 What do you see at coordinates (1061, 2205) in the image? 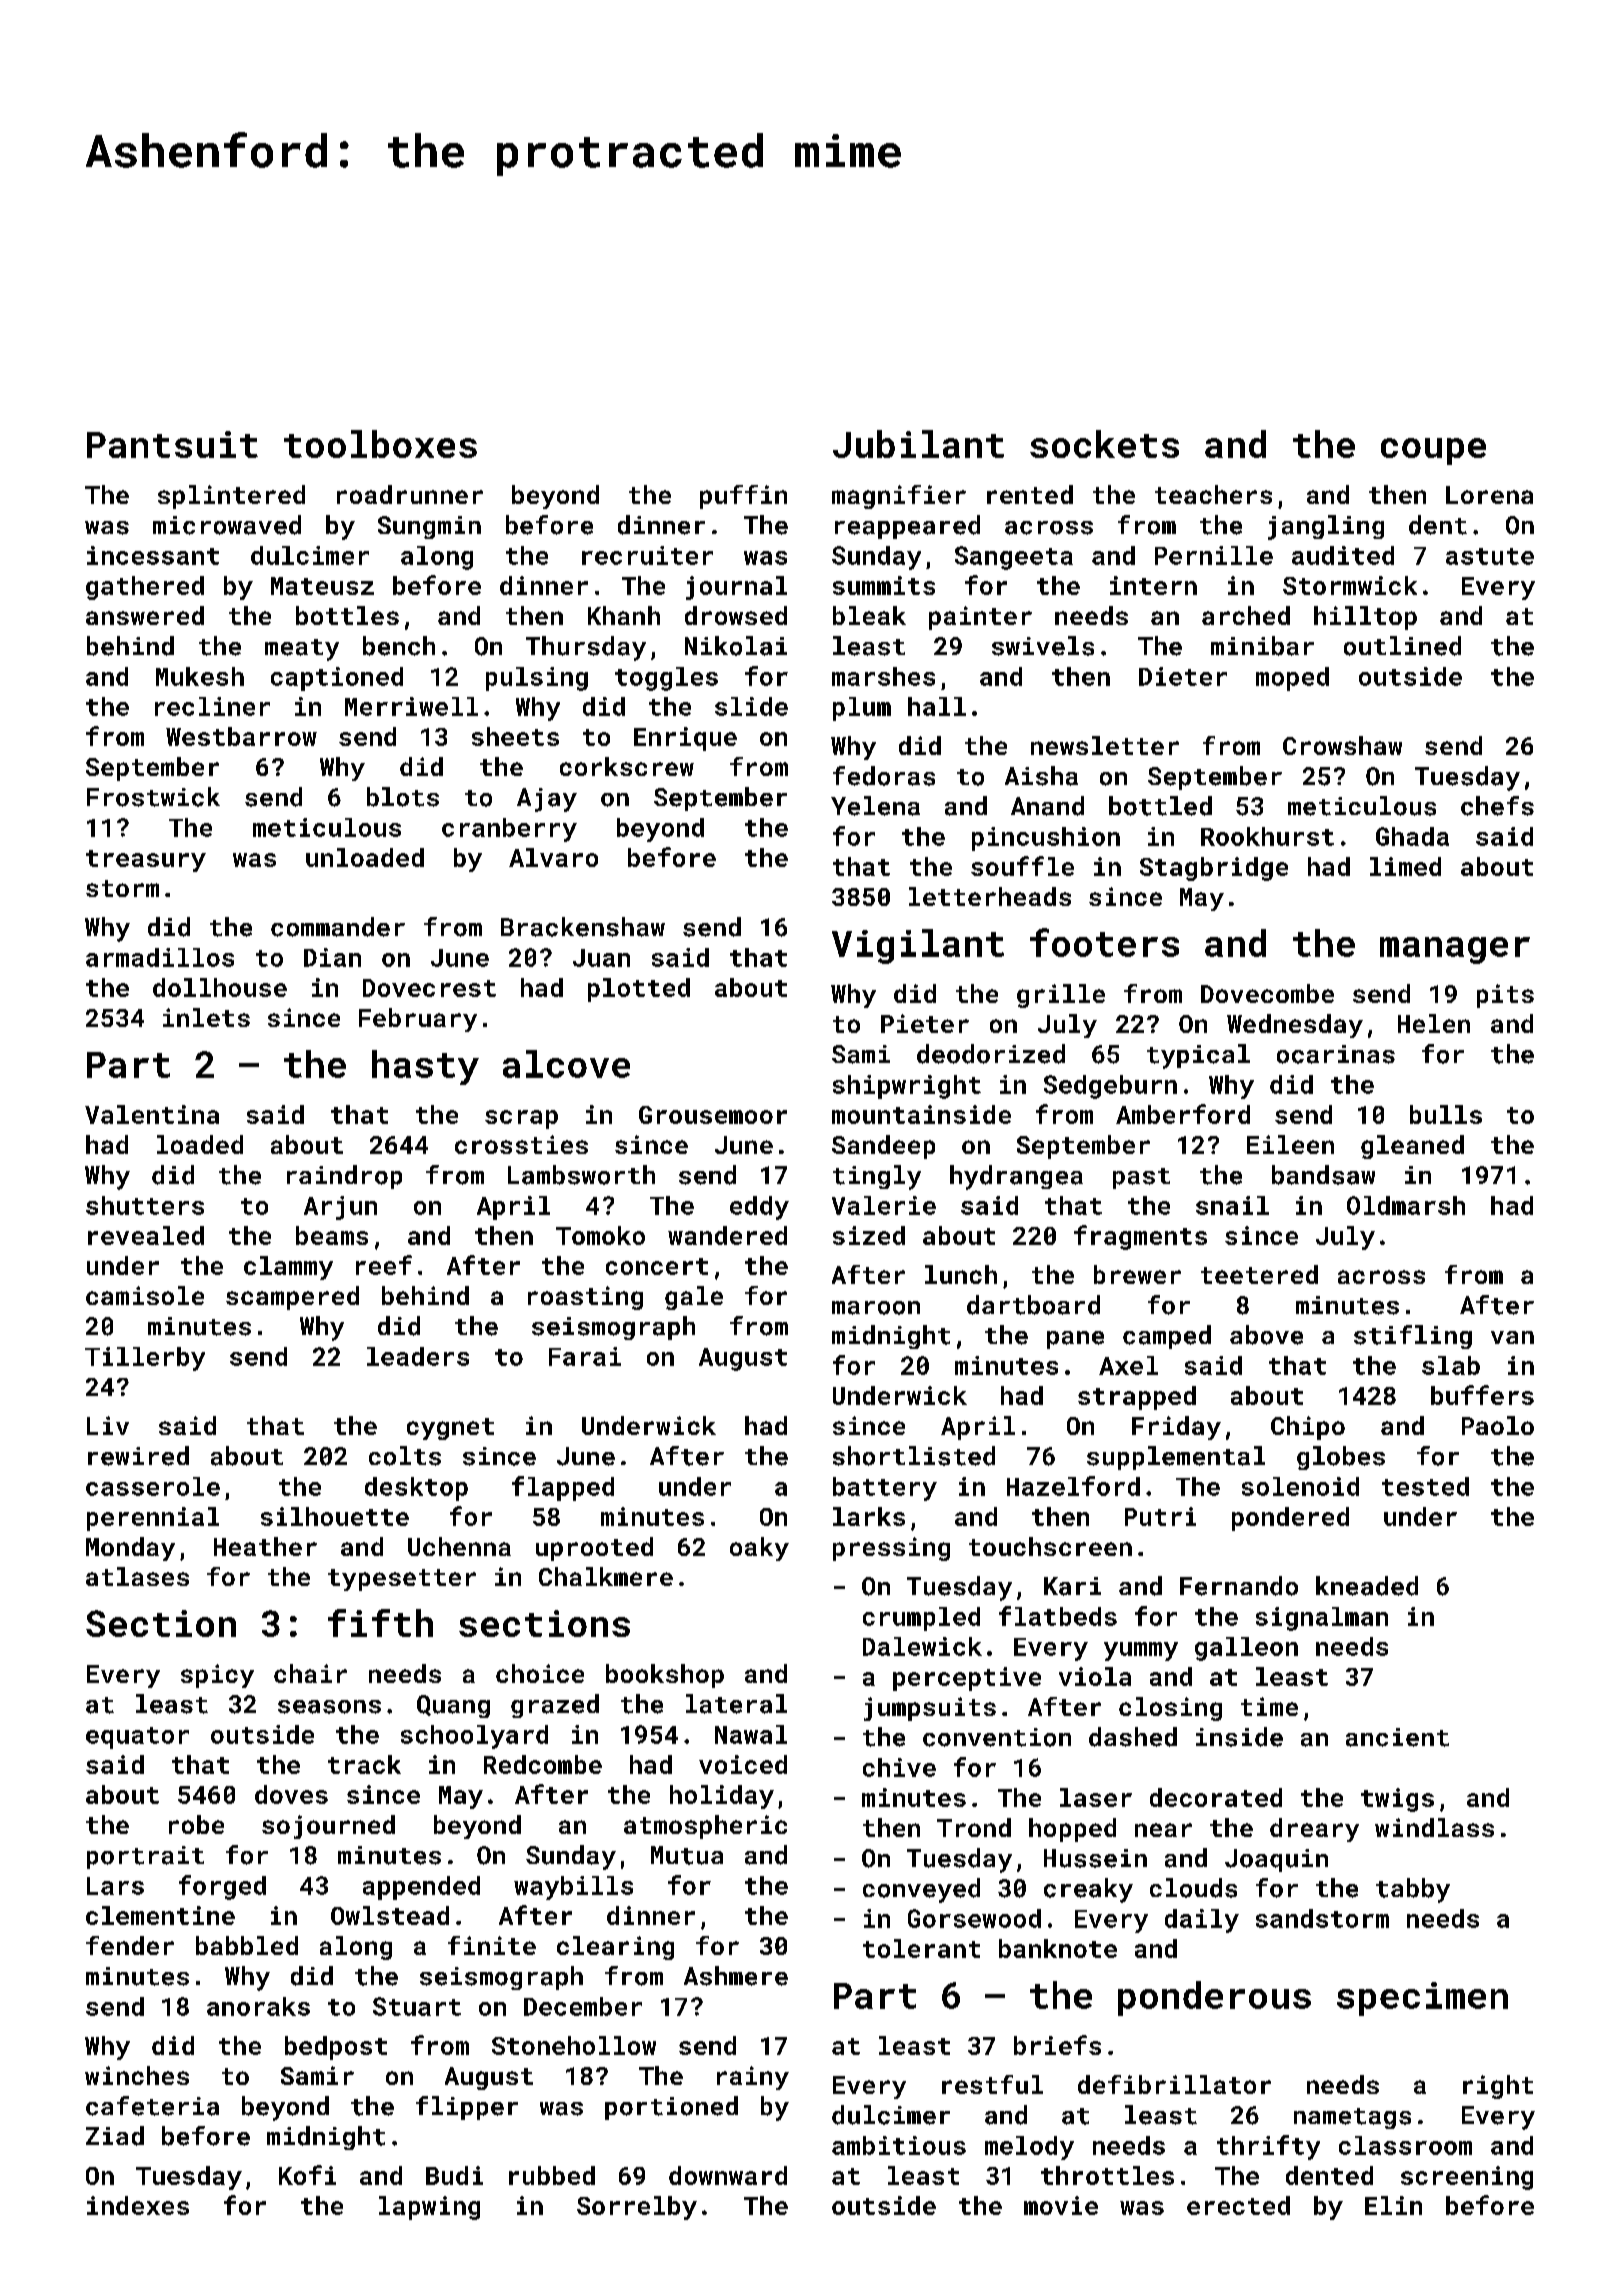
I see `movie` at bounding box center [1061, 2205].
